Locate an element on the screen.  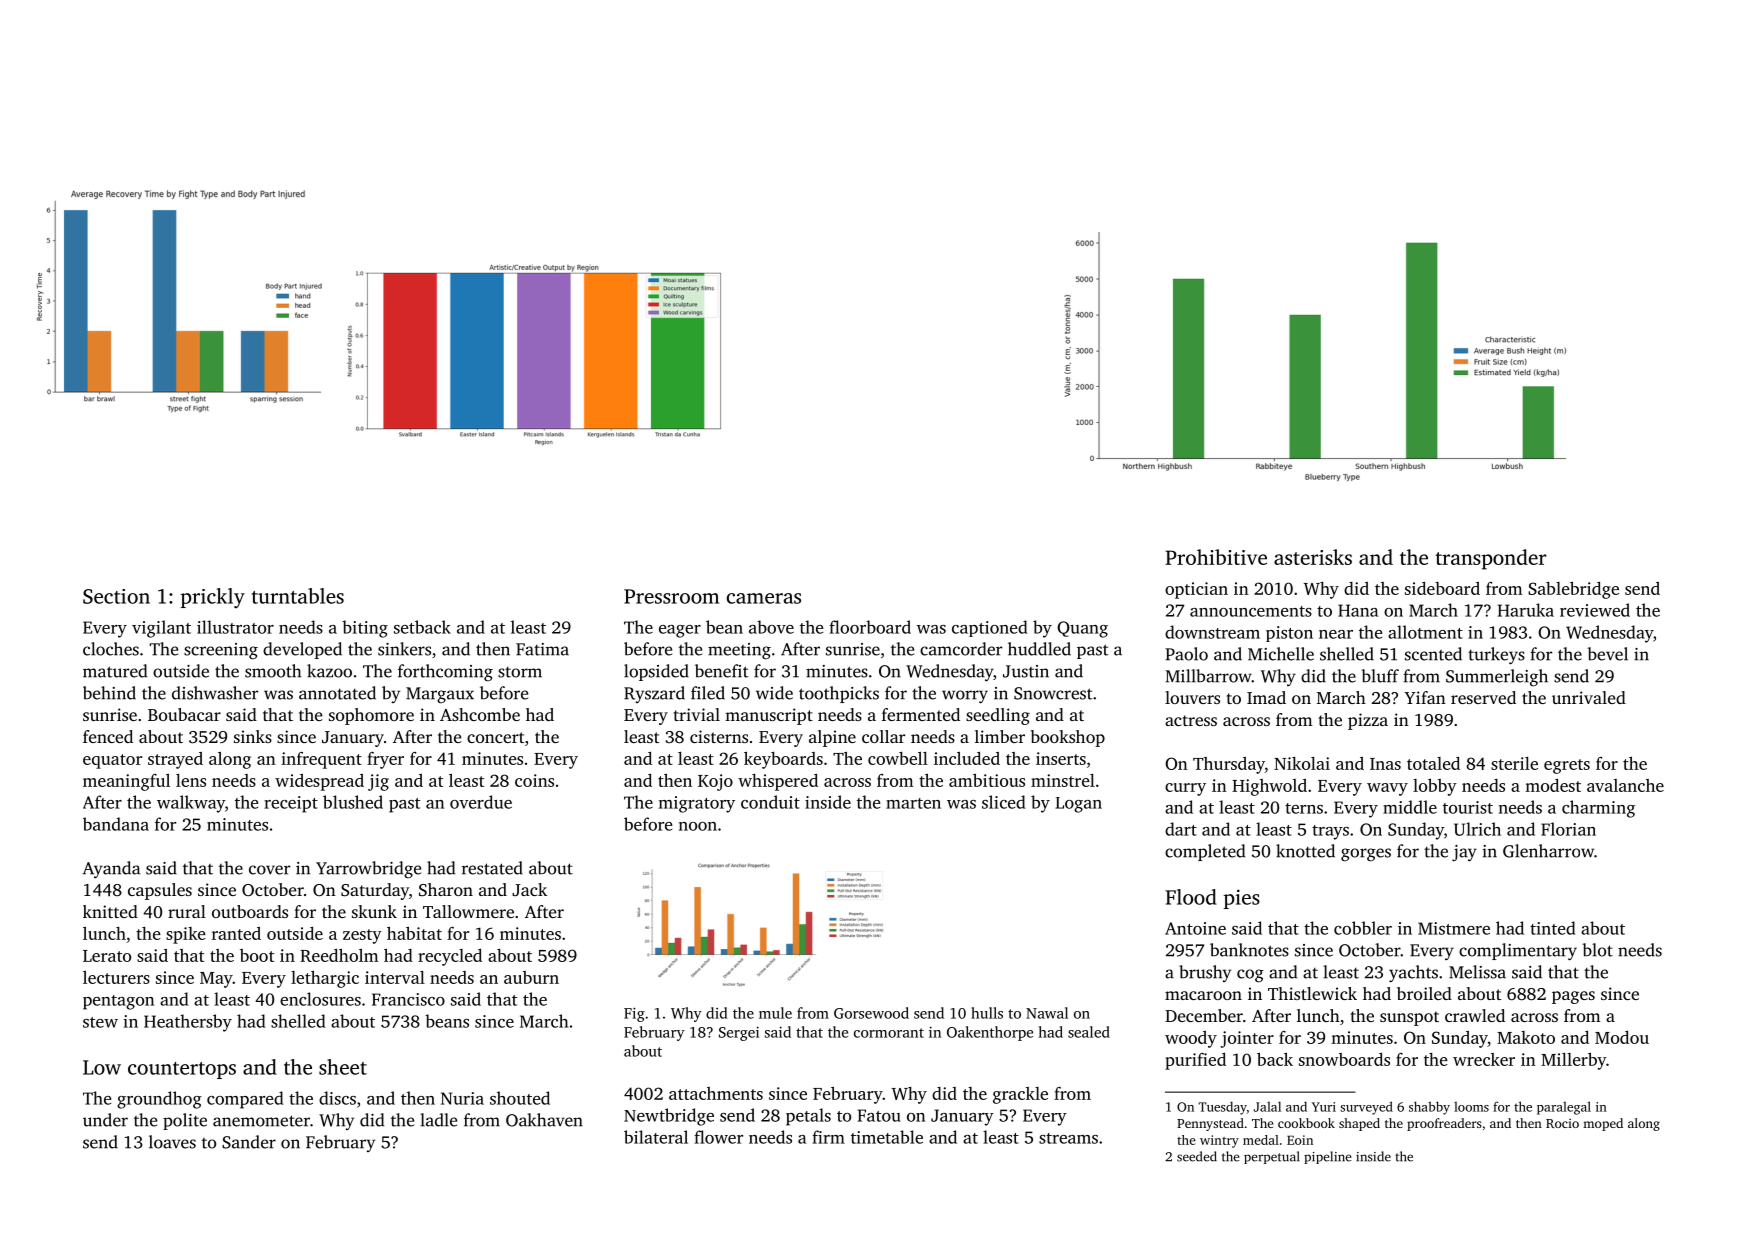
grackle is located at coordinates (1020, 1095).
